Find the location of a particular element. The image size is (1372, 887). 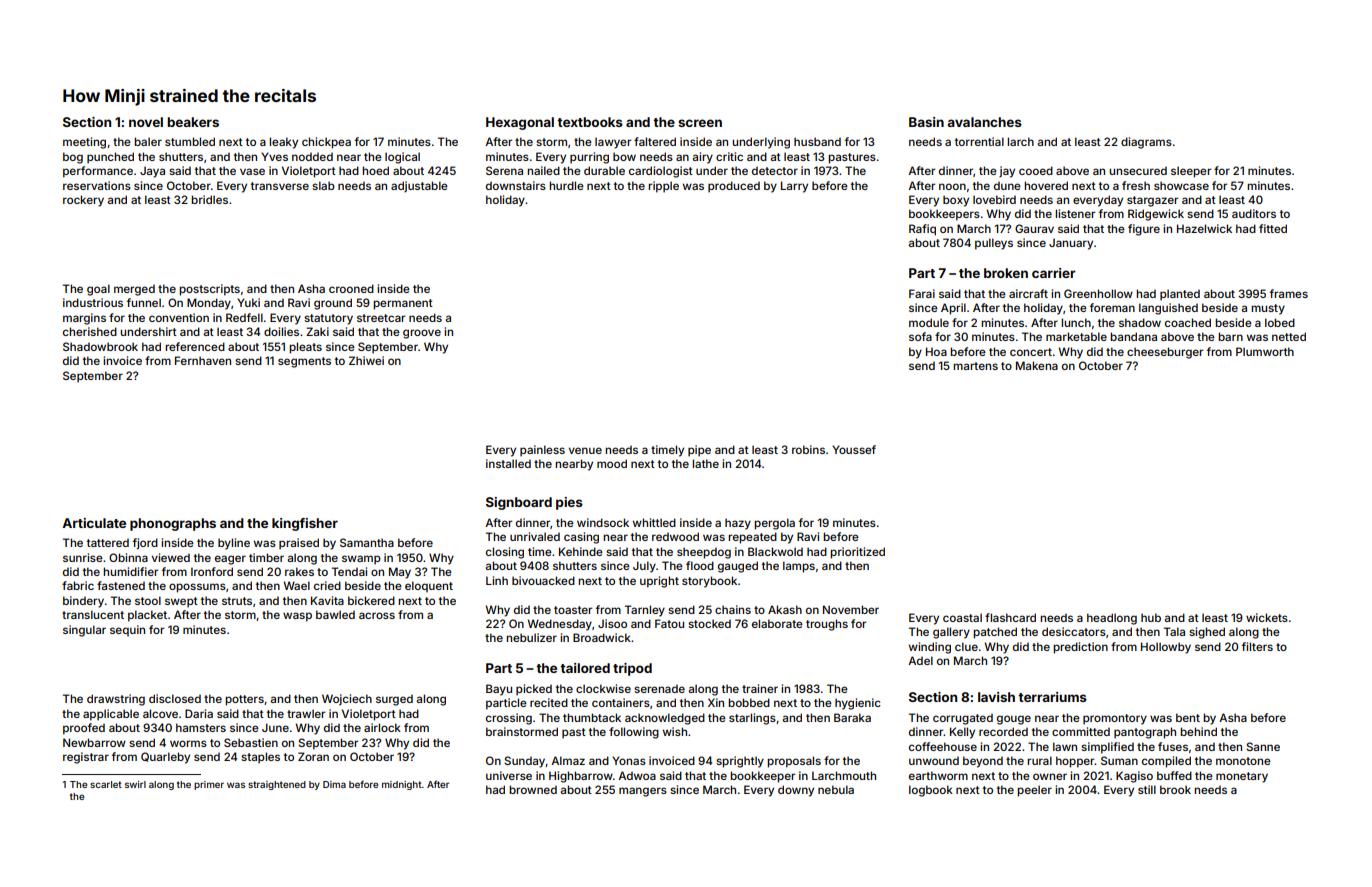

logbook is located at coordinates (931, 791).
